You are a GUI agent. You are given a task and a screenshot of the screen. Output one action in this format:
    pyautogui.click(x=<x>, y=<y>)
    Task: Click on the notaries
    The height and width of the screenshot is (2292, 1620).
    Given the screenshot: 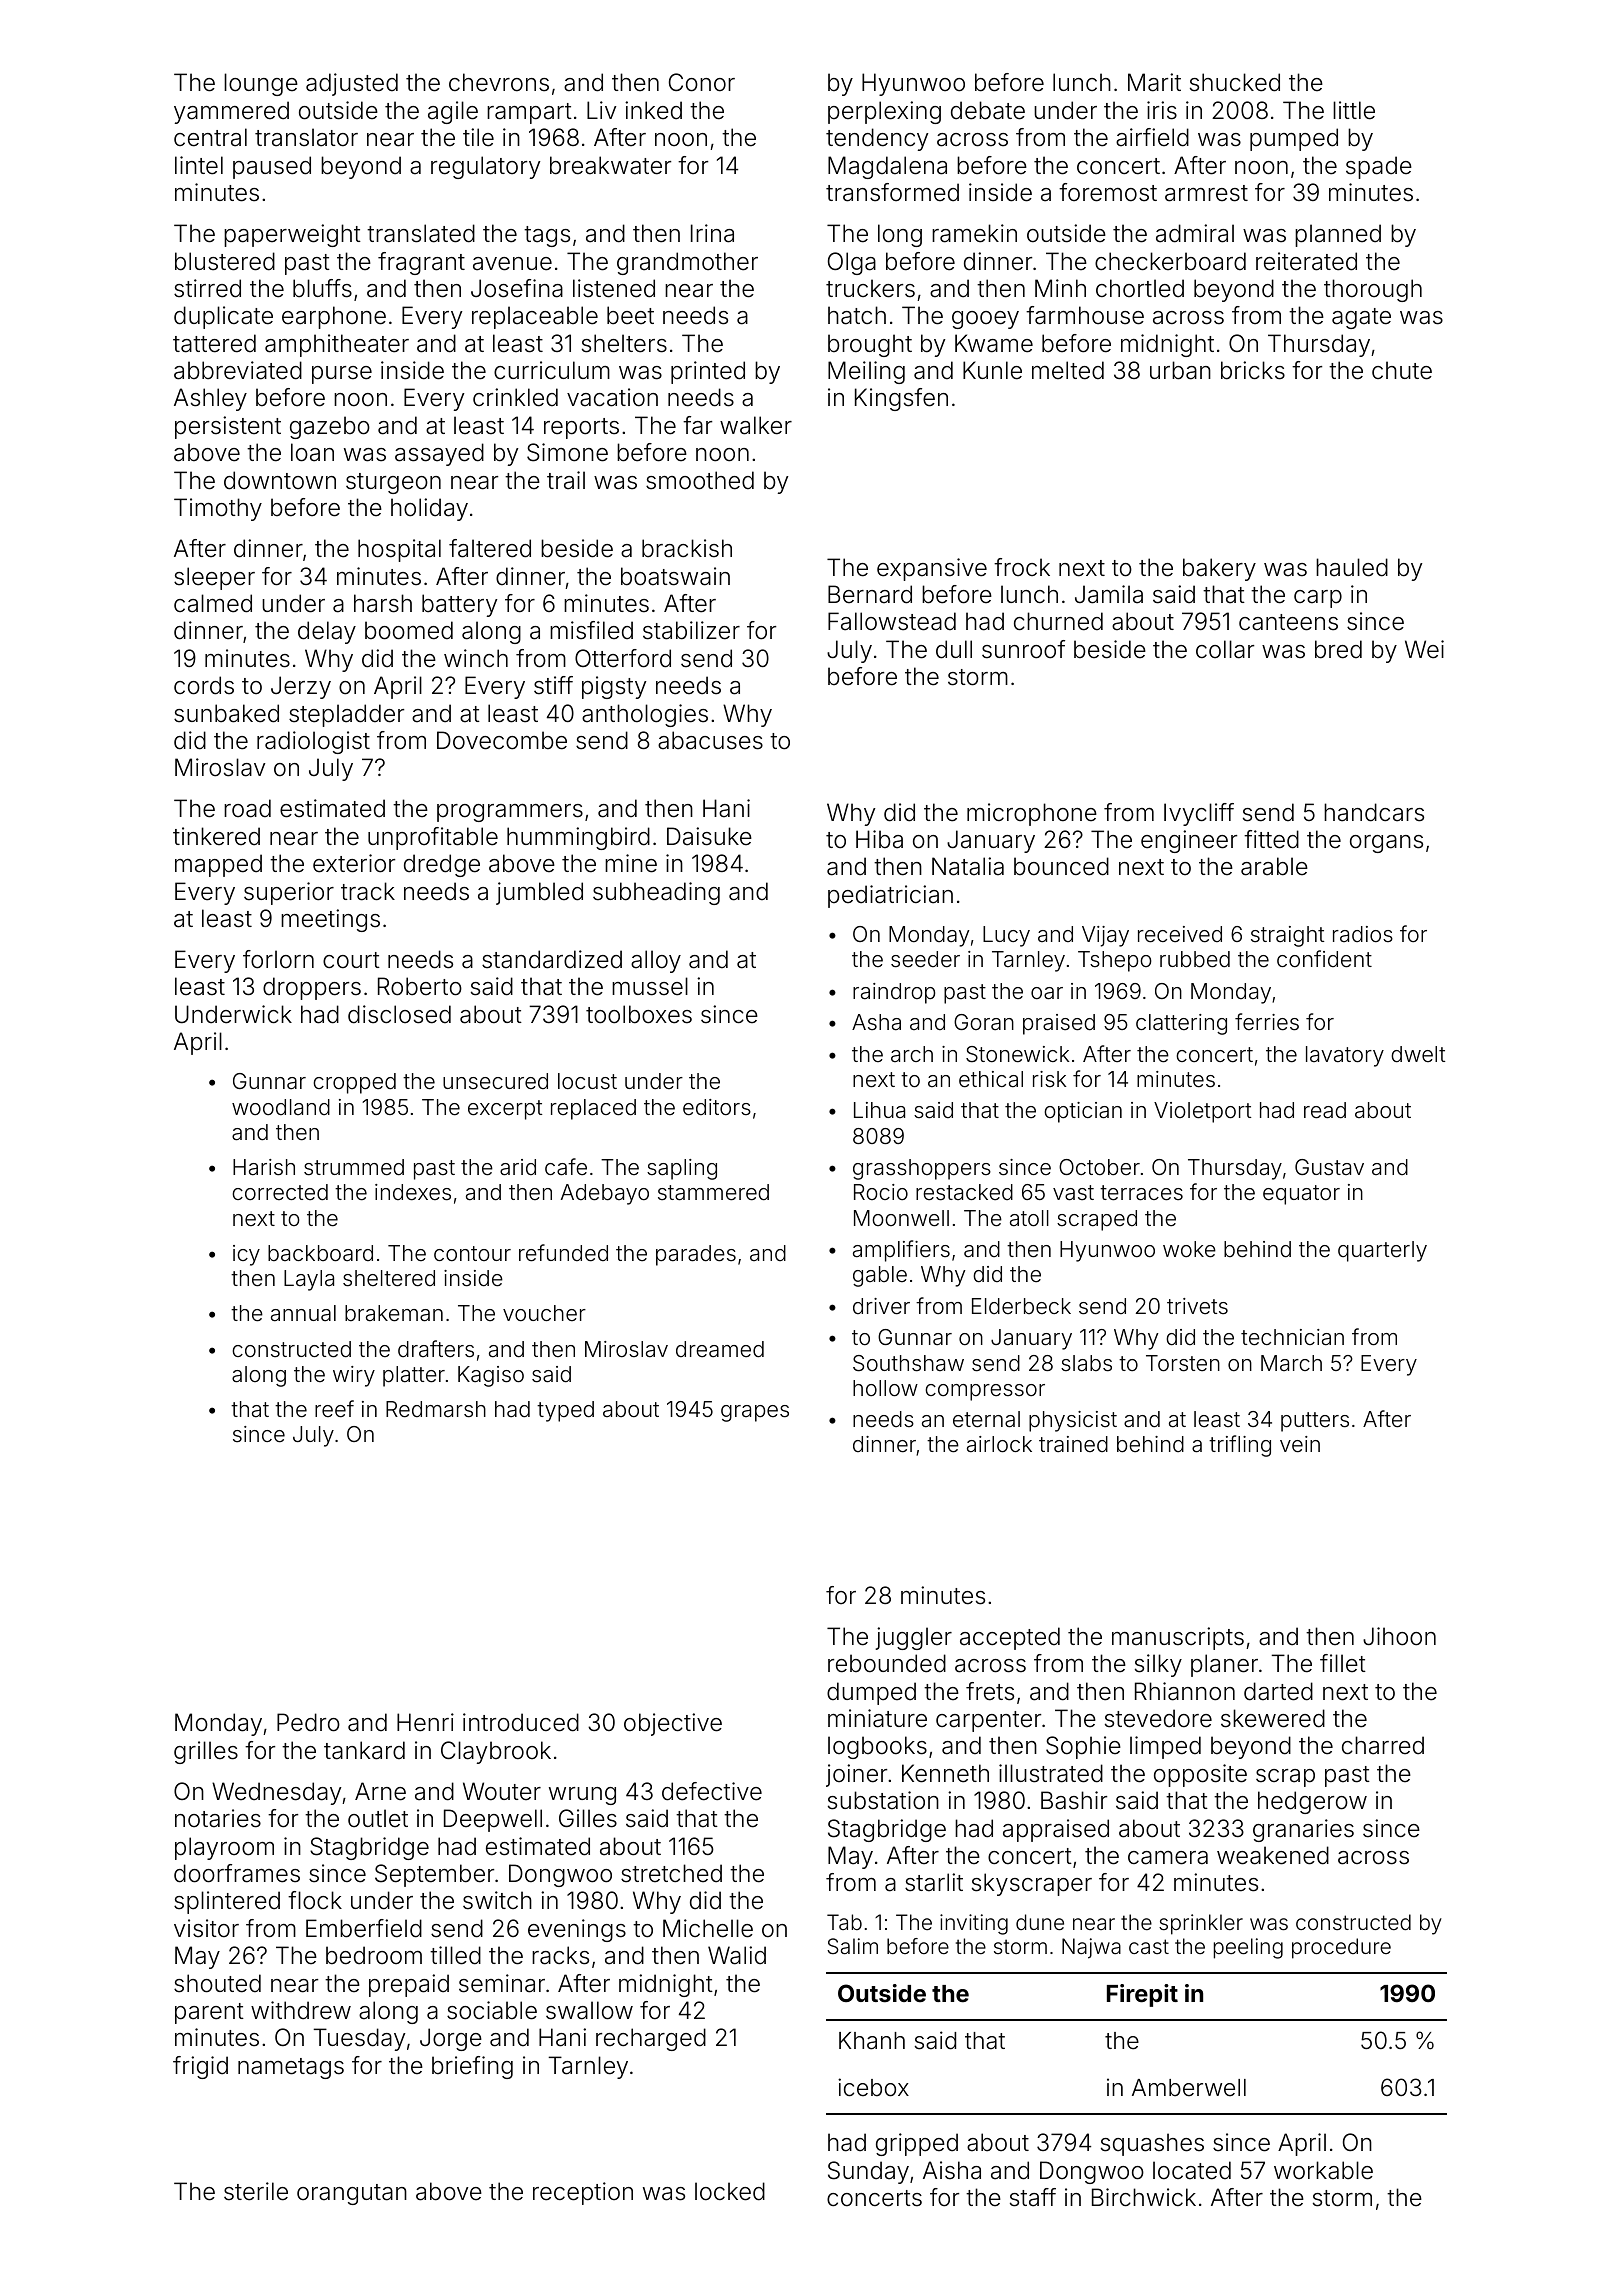 What is the action you would take?
    pyautogui.click(x=218, y=1818)
